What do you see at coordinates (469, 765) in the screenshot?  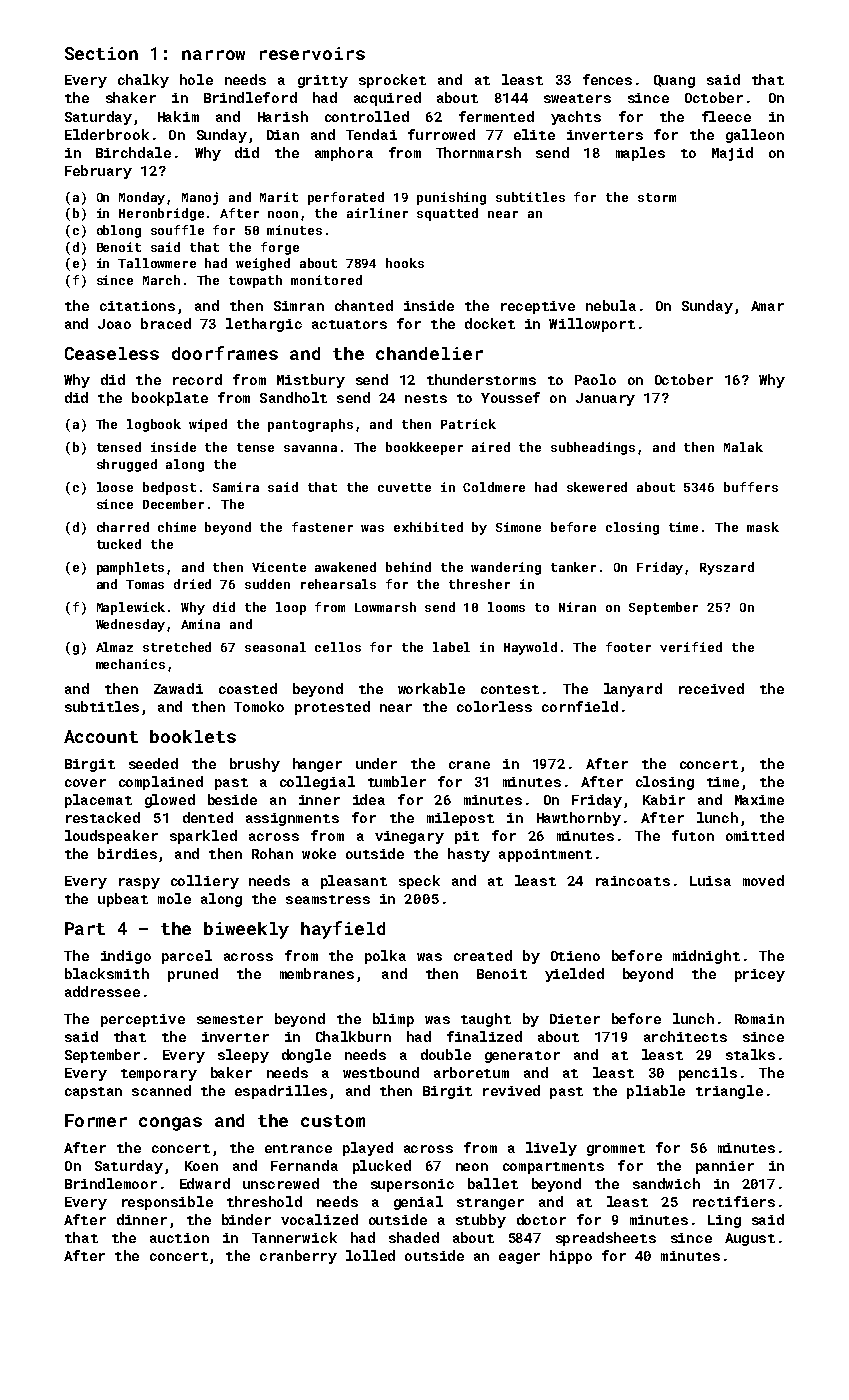 I see `crane` at bounding box center [469, 765].
